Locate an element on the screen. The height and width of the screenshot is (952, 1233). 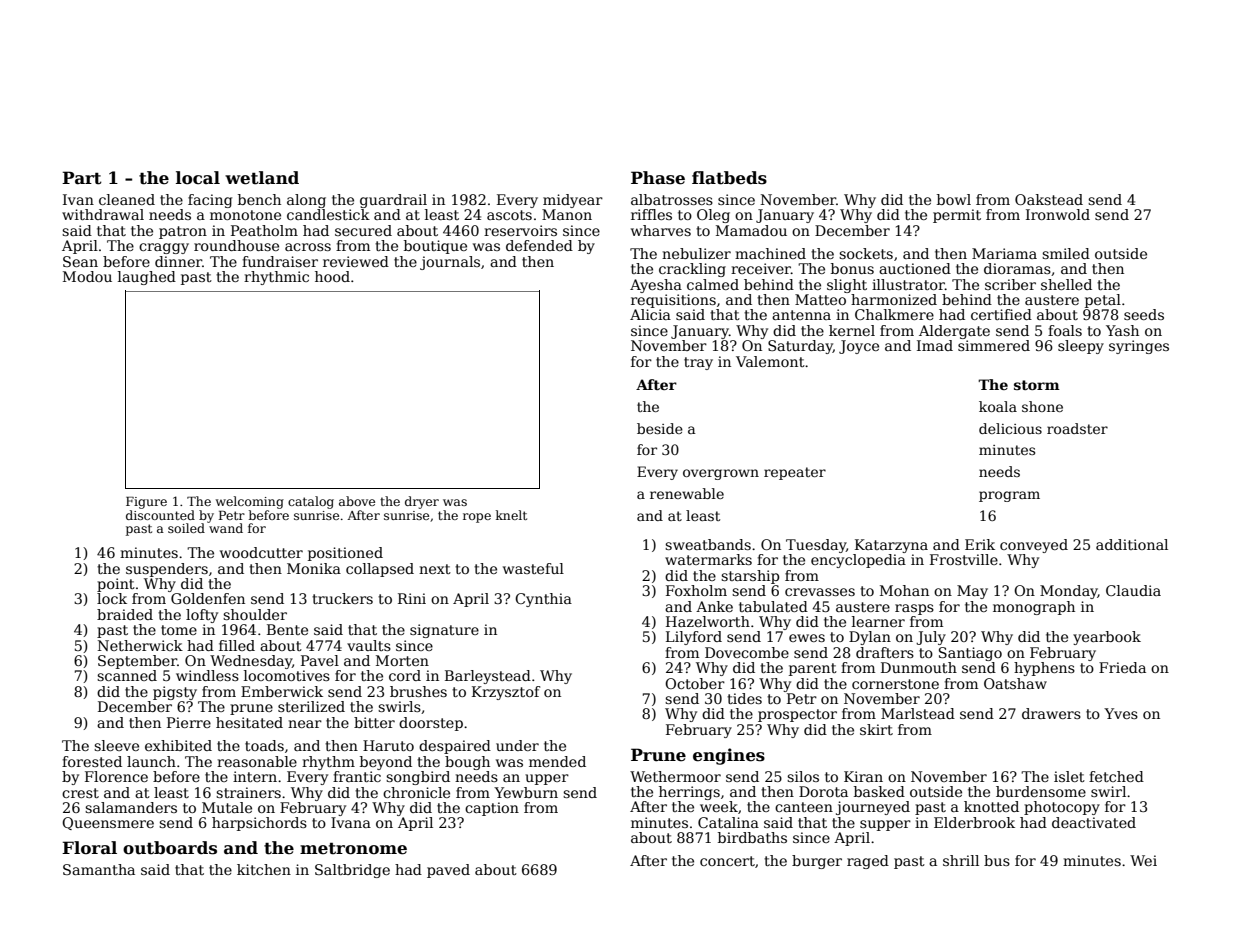
Krzysztof is located at coordinates (506, 693).
